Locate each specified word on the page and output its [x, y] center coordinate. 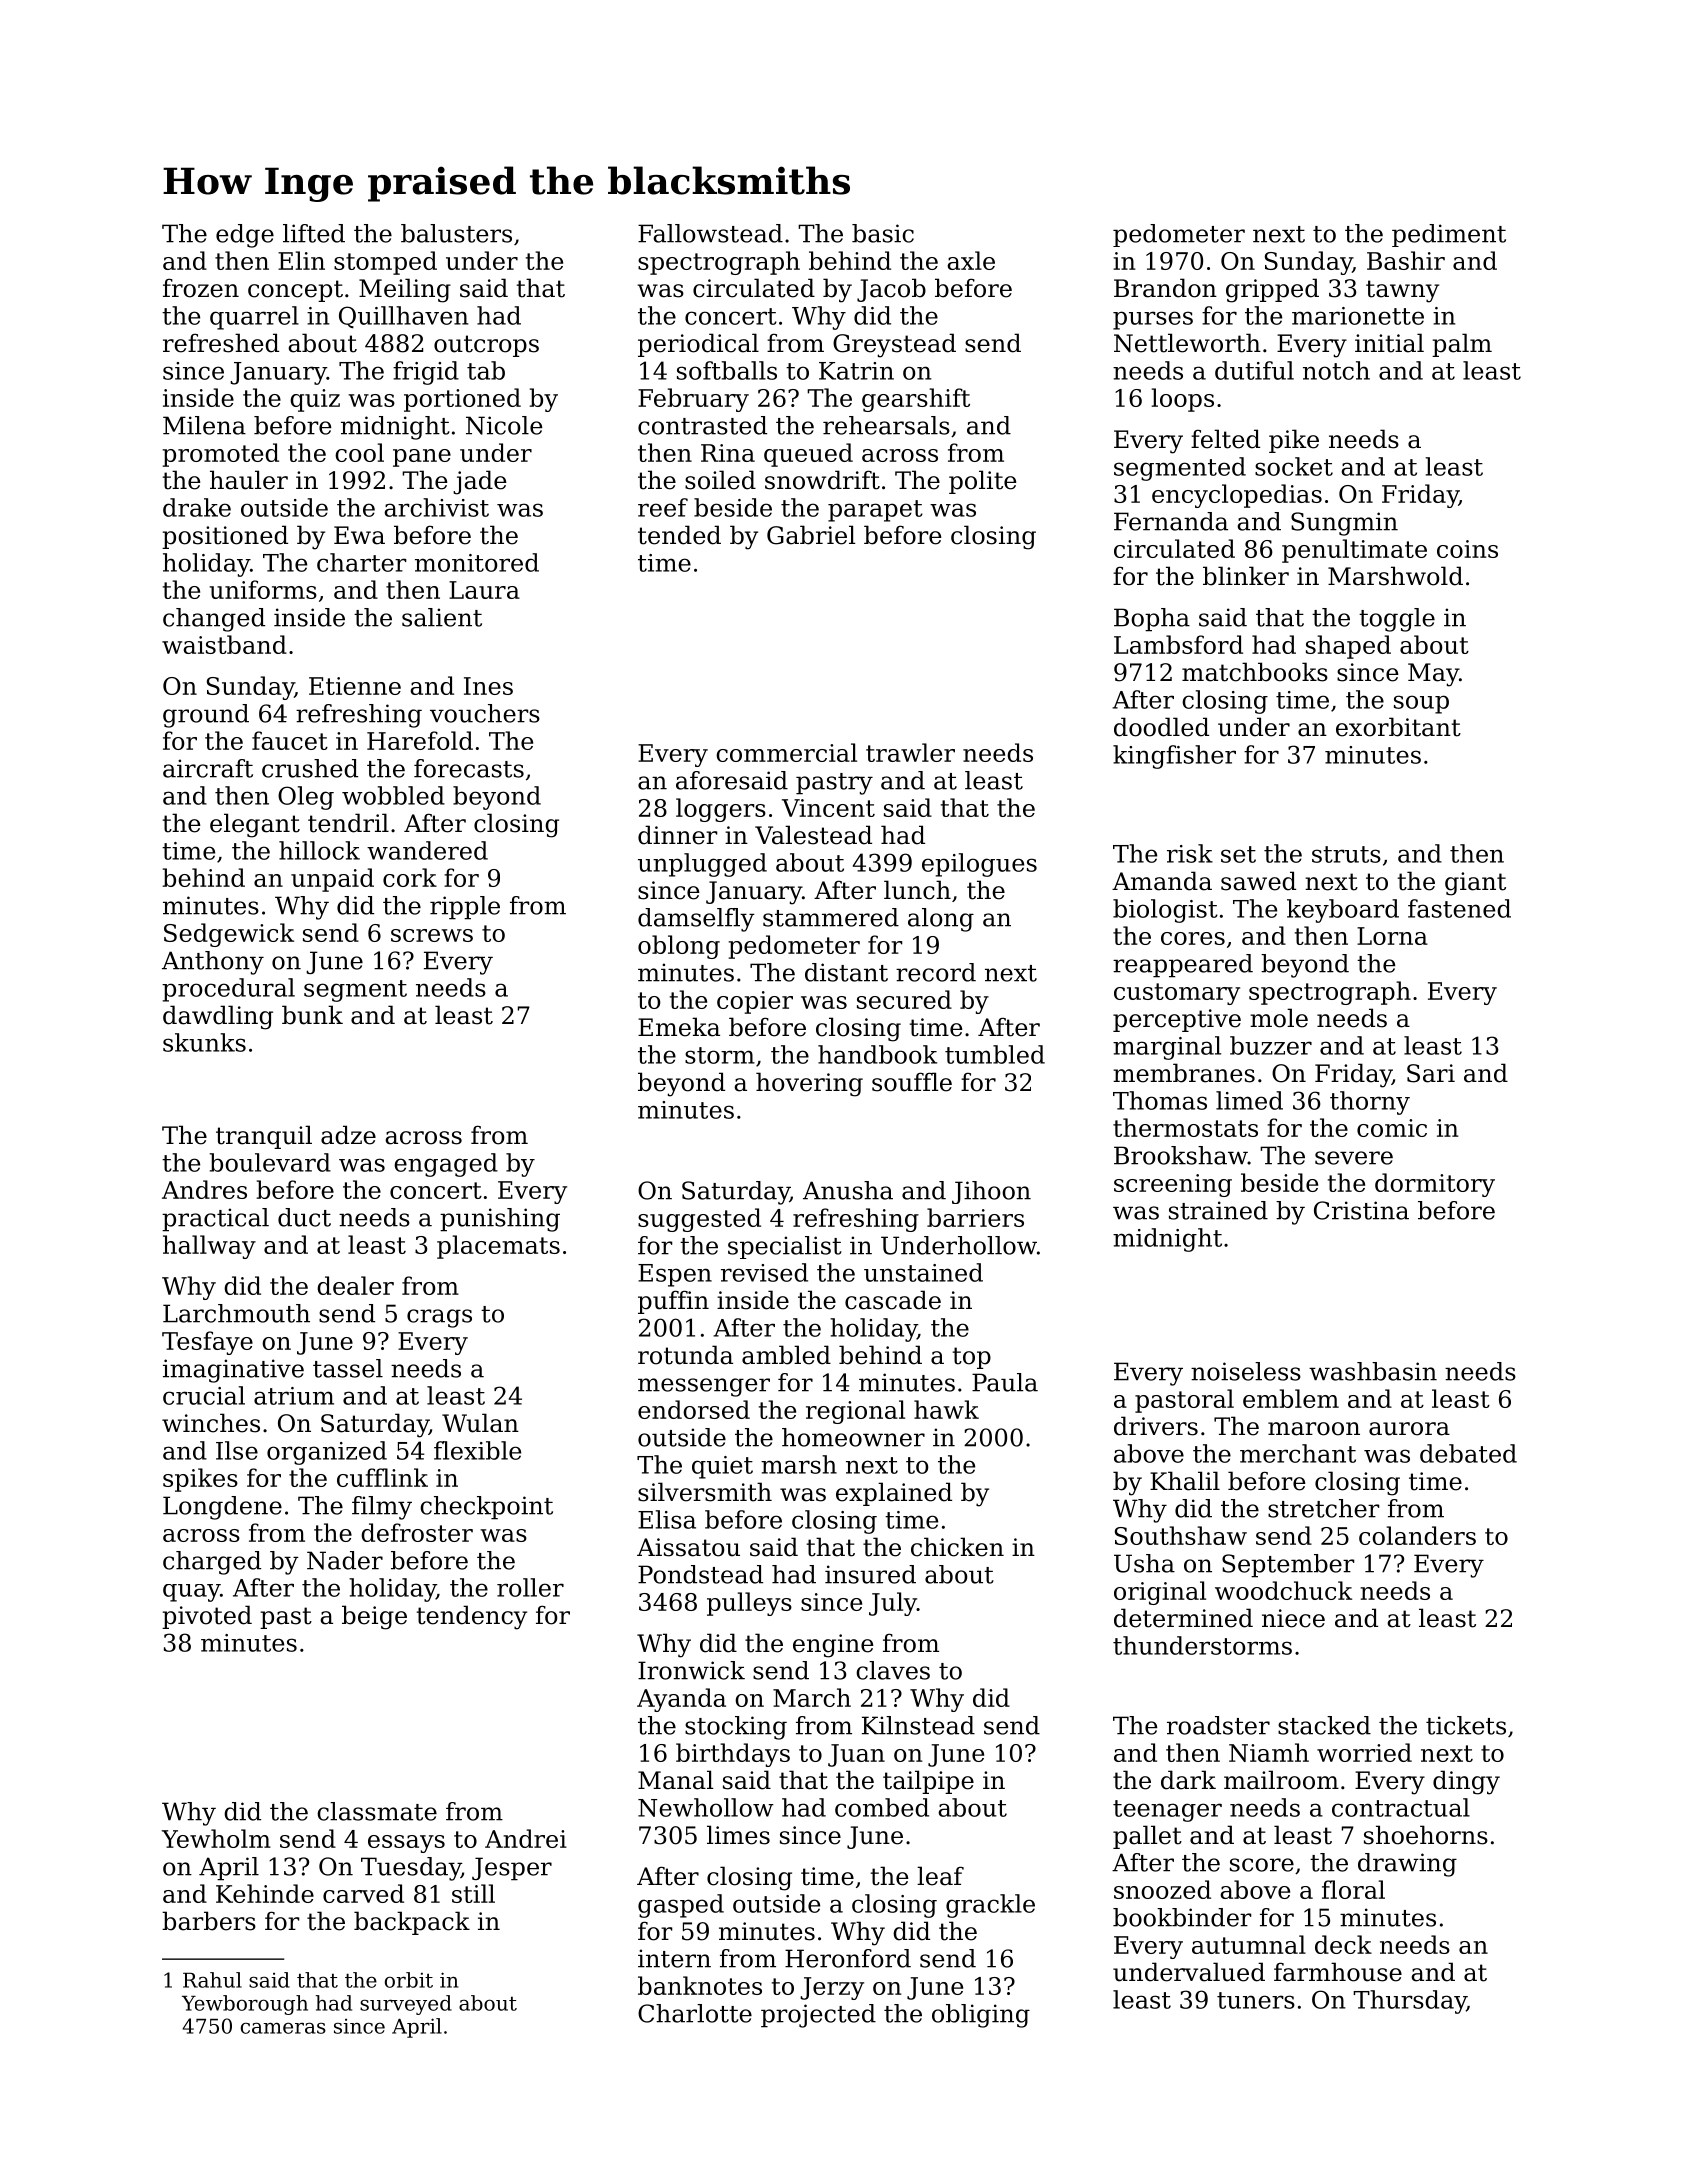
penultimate [1354, 551]
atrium [294, 1396]
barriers [975, 1217]
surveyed [406, 2005]
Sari [1431, 1073]
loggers [721, 810]
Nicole [504, 425]
